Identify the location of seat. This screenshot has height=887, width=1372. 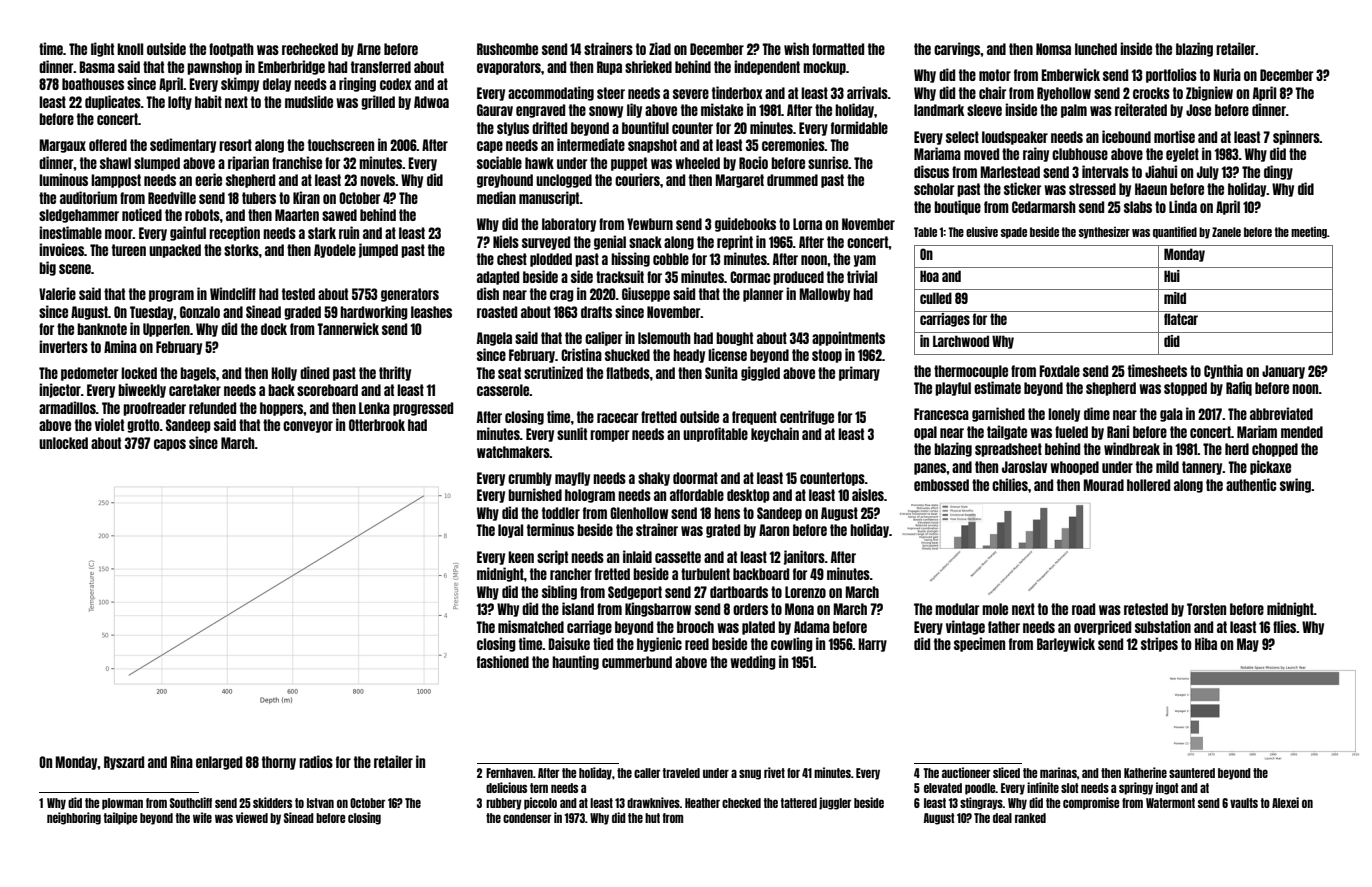
(509, 373).
